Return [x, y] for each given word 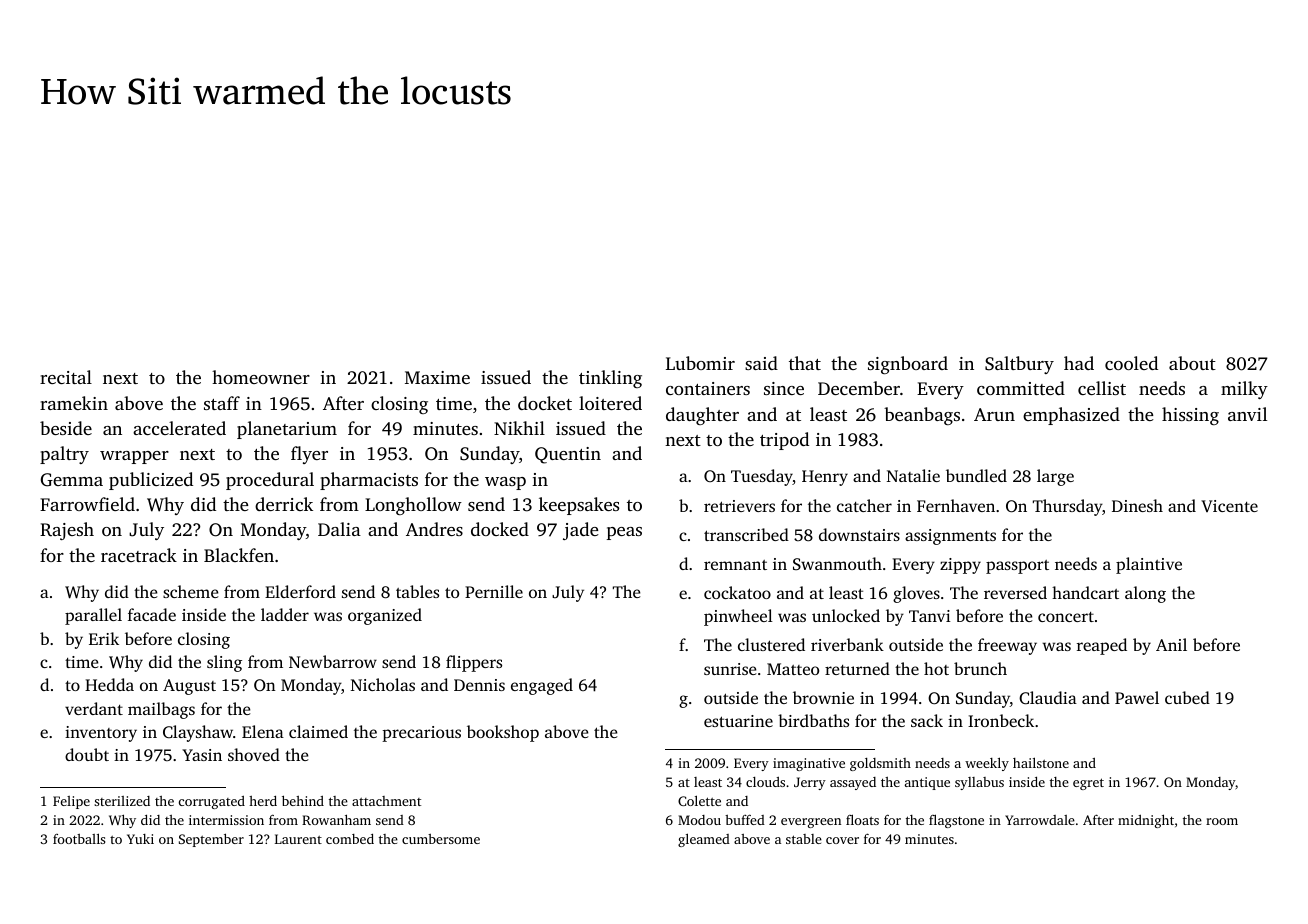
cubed [1187, 697]
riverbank [847, 644]
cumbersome [441, 839]
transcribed [746, 534]
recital [66, 377]
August [189, 687]
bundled [976, 475]
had [1079, 363]
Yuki [140, 839]
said [761, 363]
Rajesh [67, 531]
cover [842, 840]
